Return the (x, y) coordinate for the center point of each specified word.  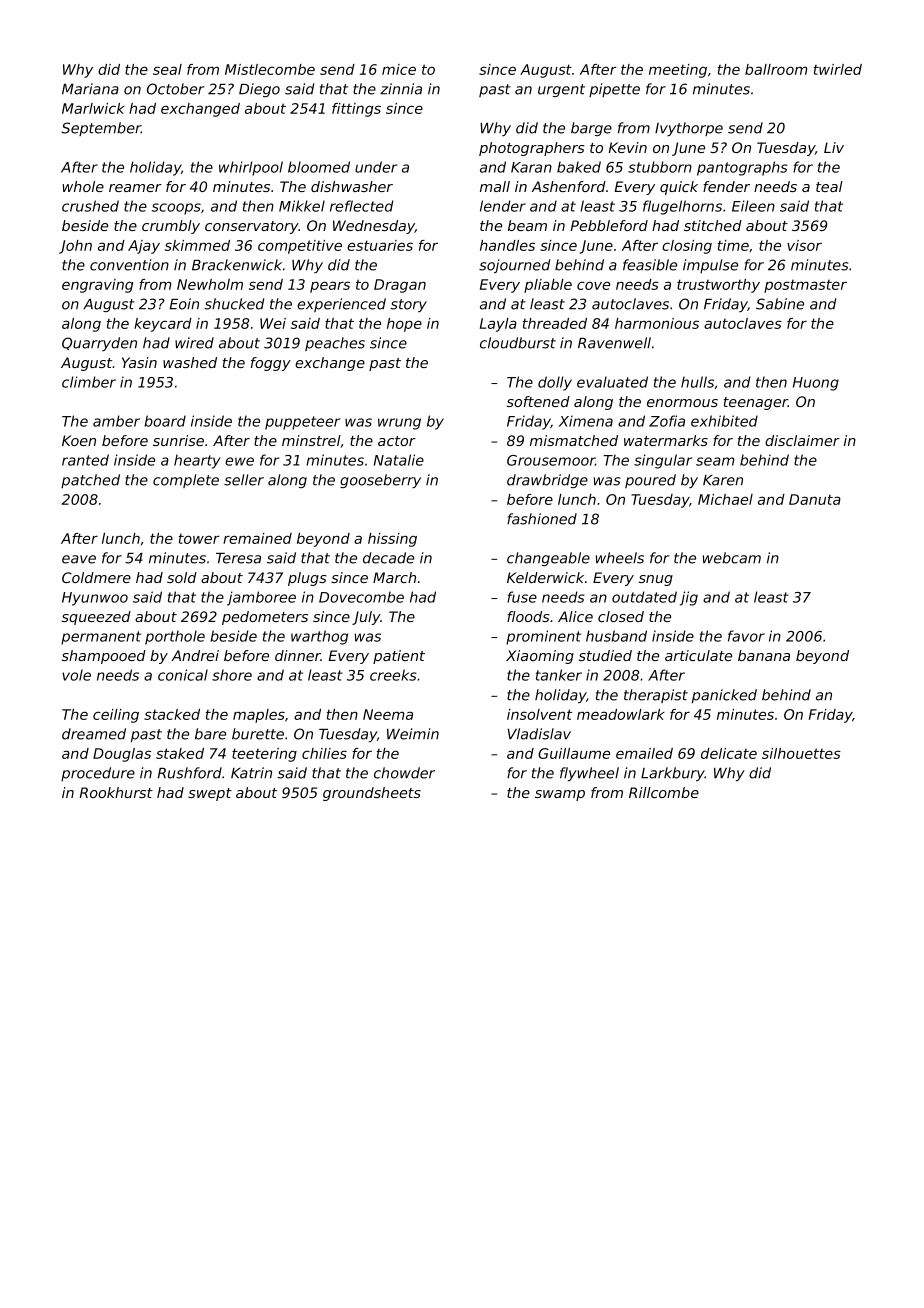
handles (507, 245)
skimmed (197, 245)
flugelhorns (682, 207)
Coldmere (96, 577)
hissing (392, 540)
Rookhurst (116, 792)
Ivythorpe (689, 129)
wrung (399, 424)
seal (167, 69)
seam (715, 461)
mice (399, 69)
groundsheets (372, 794)
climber (89, 382)
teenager (756, 403)
